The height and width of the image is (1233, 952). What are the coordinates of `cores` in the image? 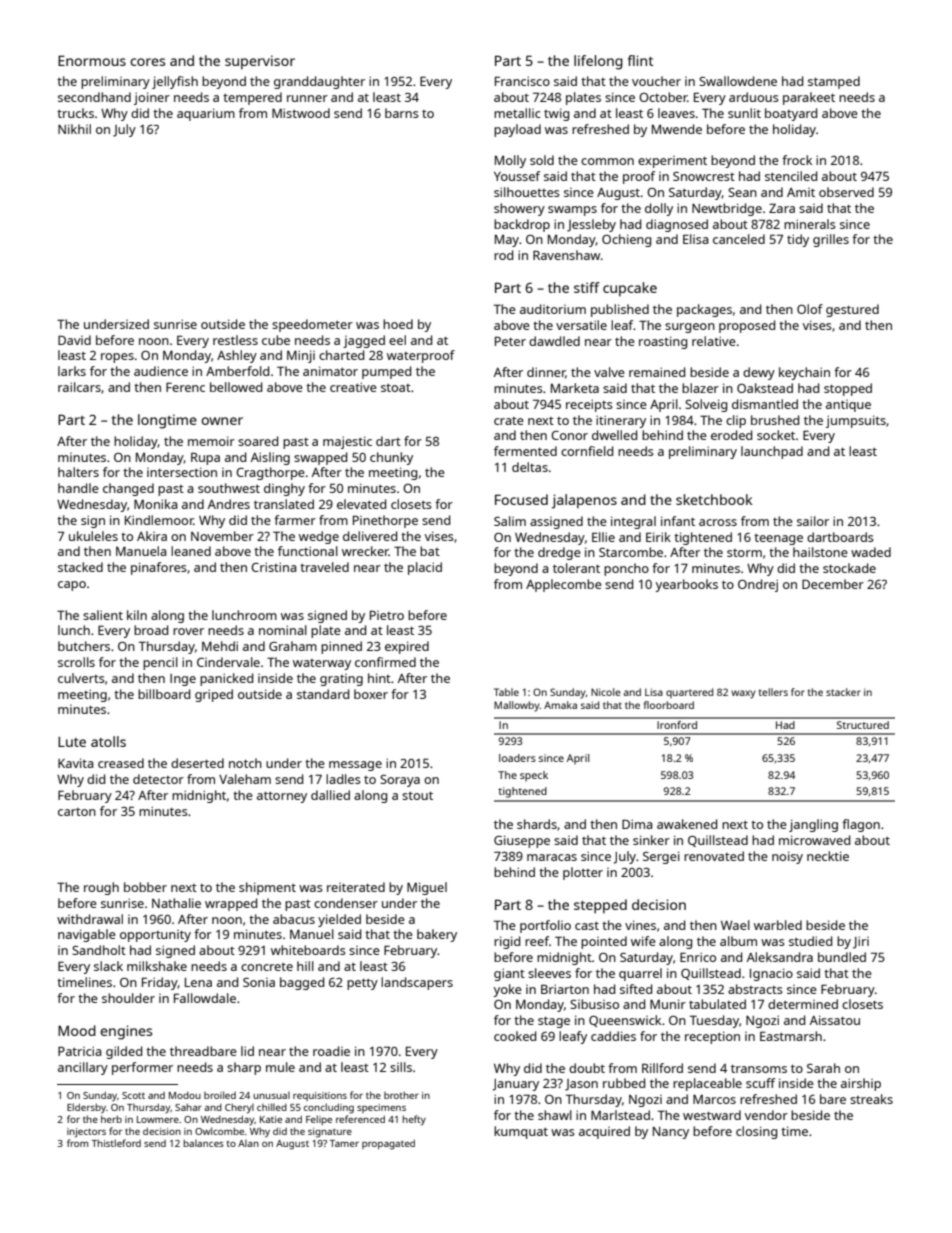 It's located at (147, 62).
